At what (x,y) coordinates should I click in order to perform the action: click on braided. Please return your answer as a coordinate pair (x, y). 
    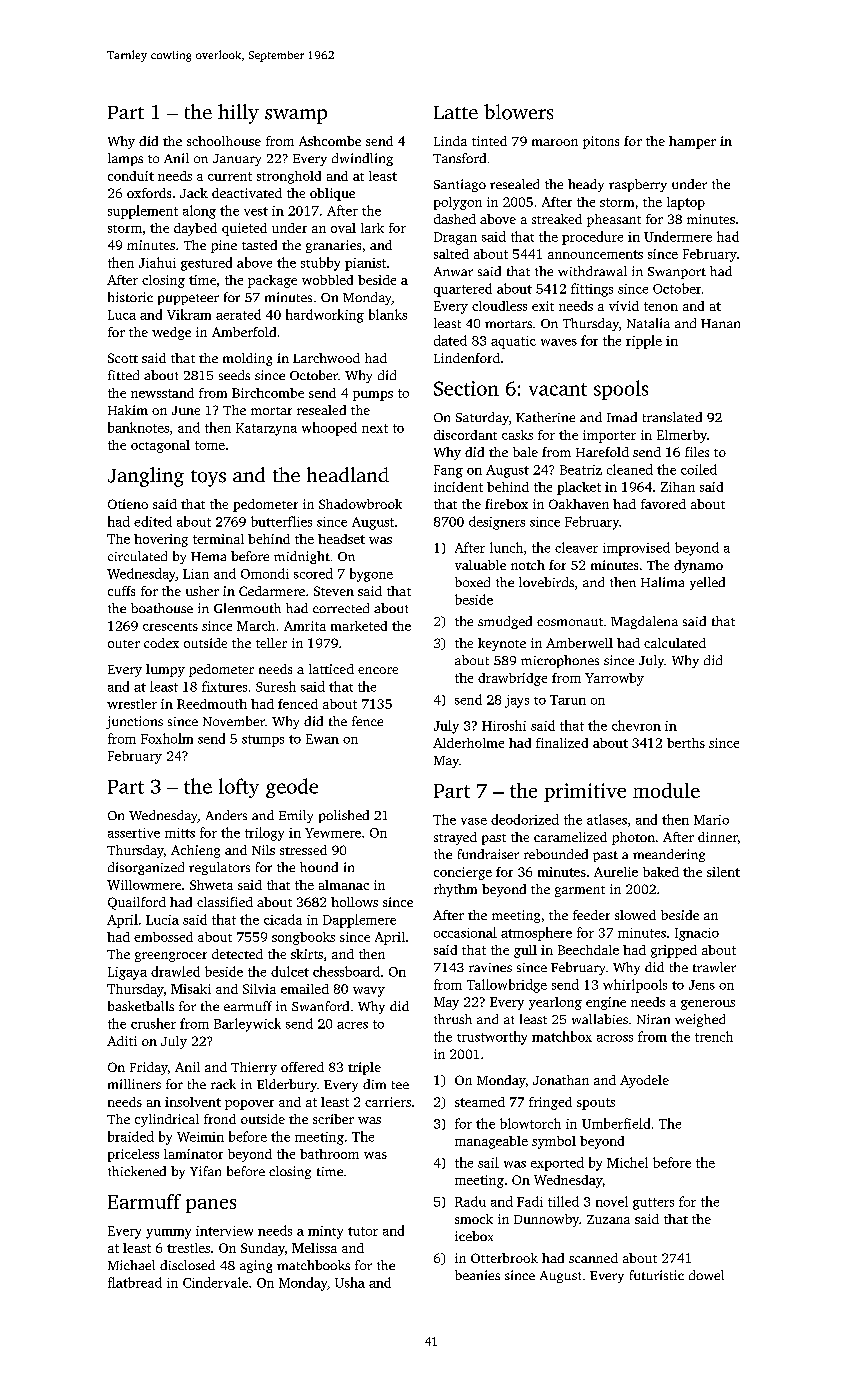
    Looking at the image, I should click on (131, 1136).
